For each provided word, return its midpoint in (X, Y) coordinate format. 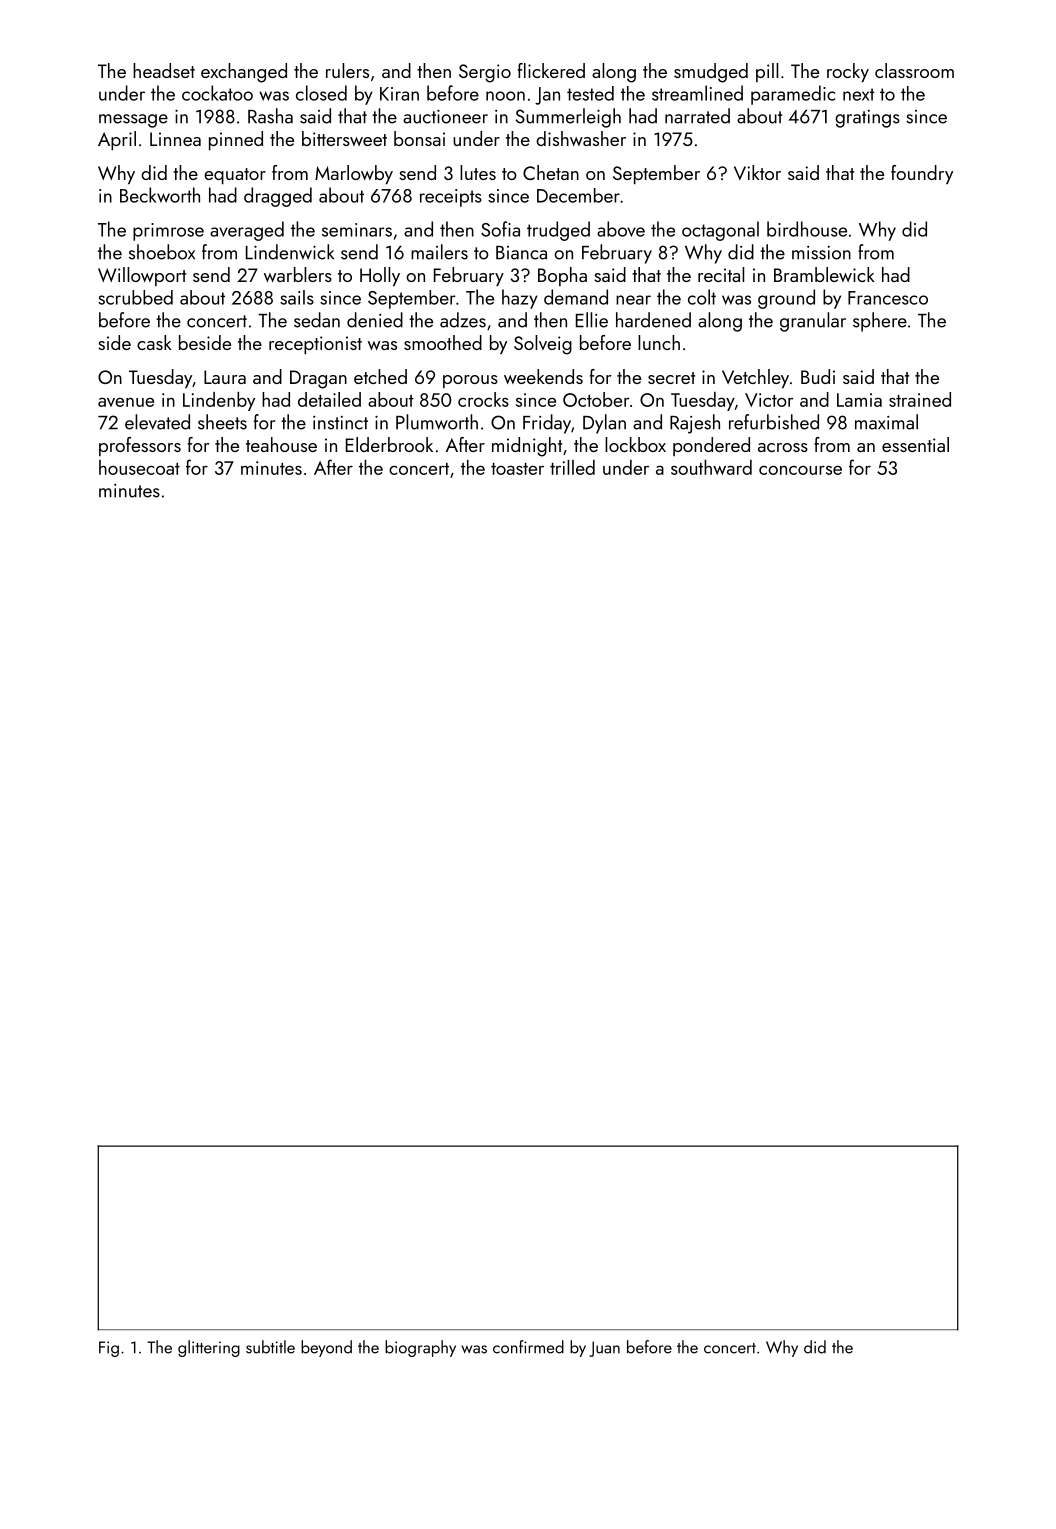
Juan (605, 1349)
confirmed (528, 1347)
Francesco (888, 298)
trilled (572, 467)
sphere (880, 322)
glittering (209, 1348)
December (578, 195)
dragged (278, 197)
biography (420, 1348)
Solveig (543, 345)
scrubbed (135, 297)
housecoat (139, 467)
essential (915, 444)
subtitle (270, 1347)
